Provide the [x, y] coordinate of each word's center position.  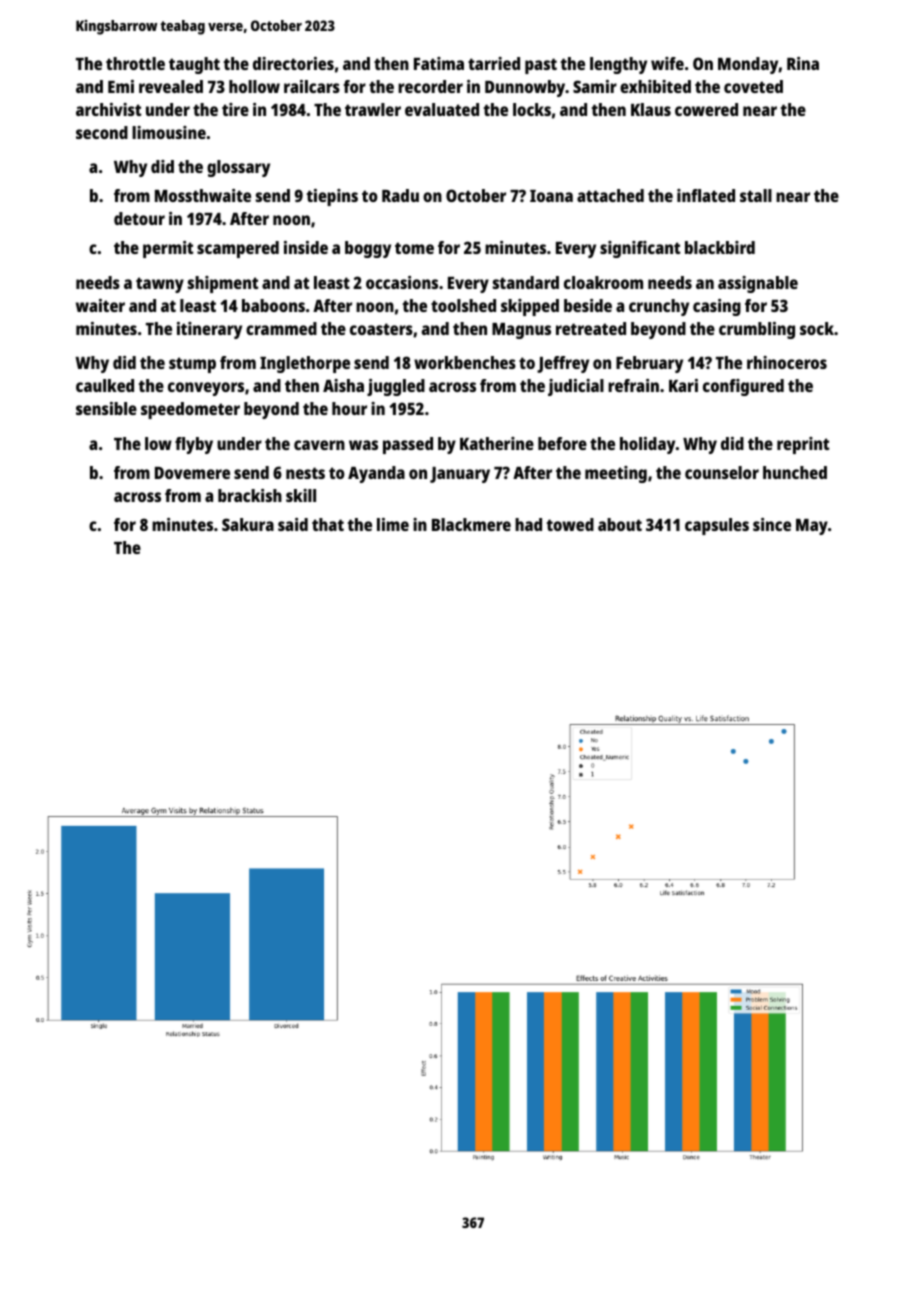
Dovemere [192, 473]
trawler [373, 109]
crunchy [659, 307]
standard [526, 282]
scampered [238, 249]
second [102, 132]
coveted [753, 86]
